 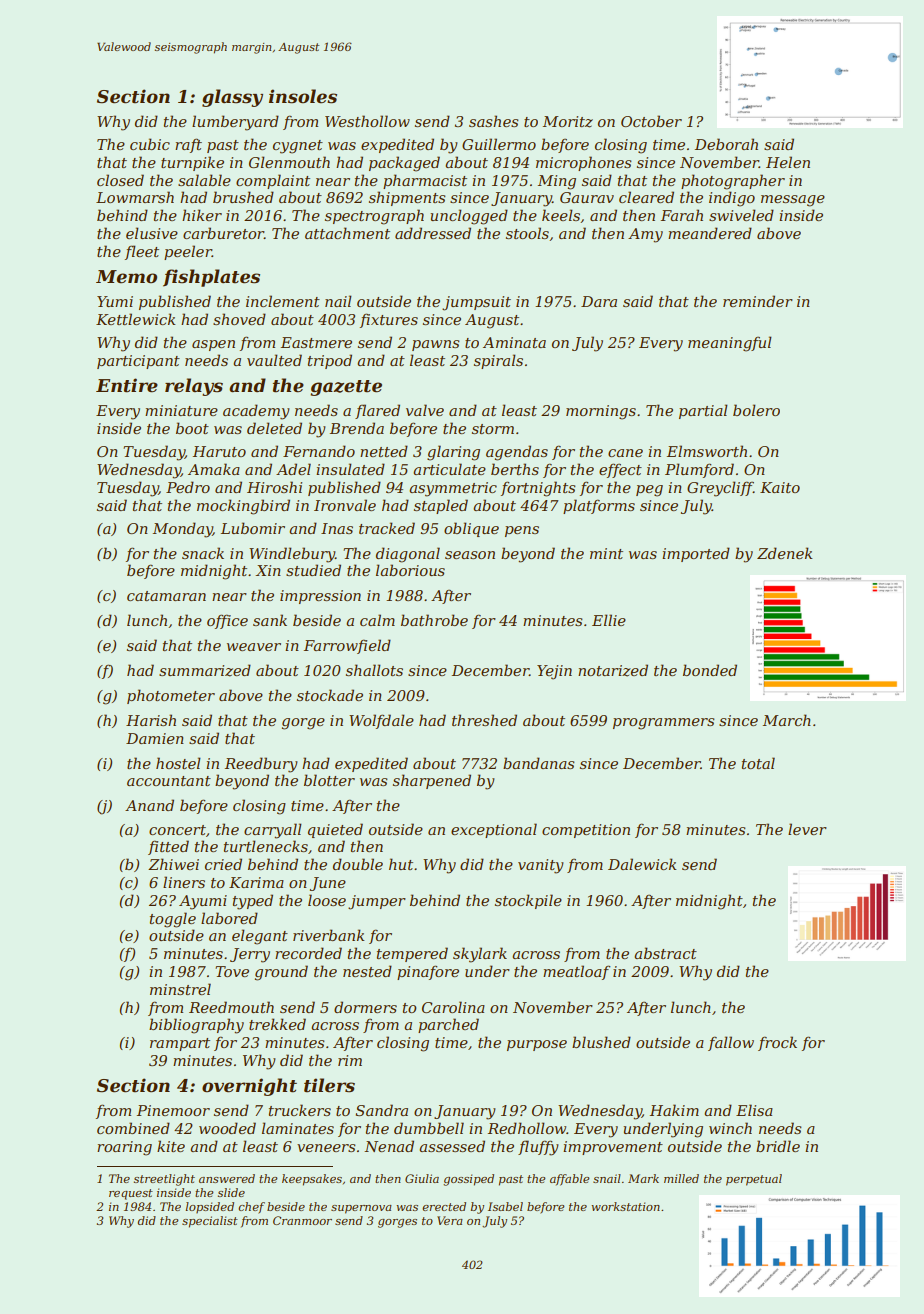 I want to click on combined, so click(x=133, y=1128).
